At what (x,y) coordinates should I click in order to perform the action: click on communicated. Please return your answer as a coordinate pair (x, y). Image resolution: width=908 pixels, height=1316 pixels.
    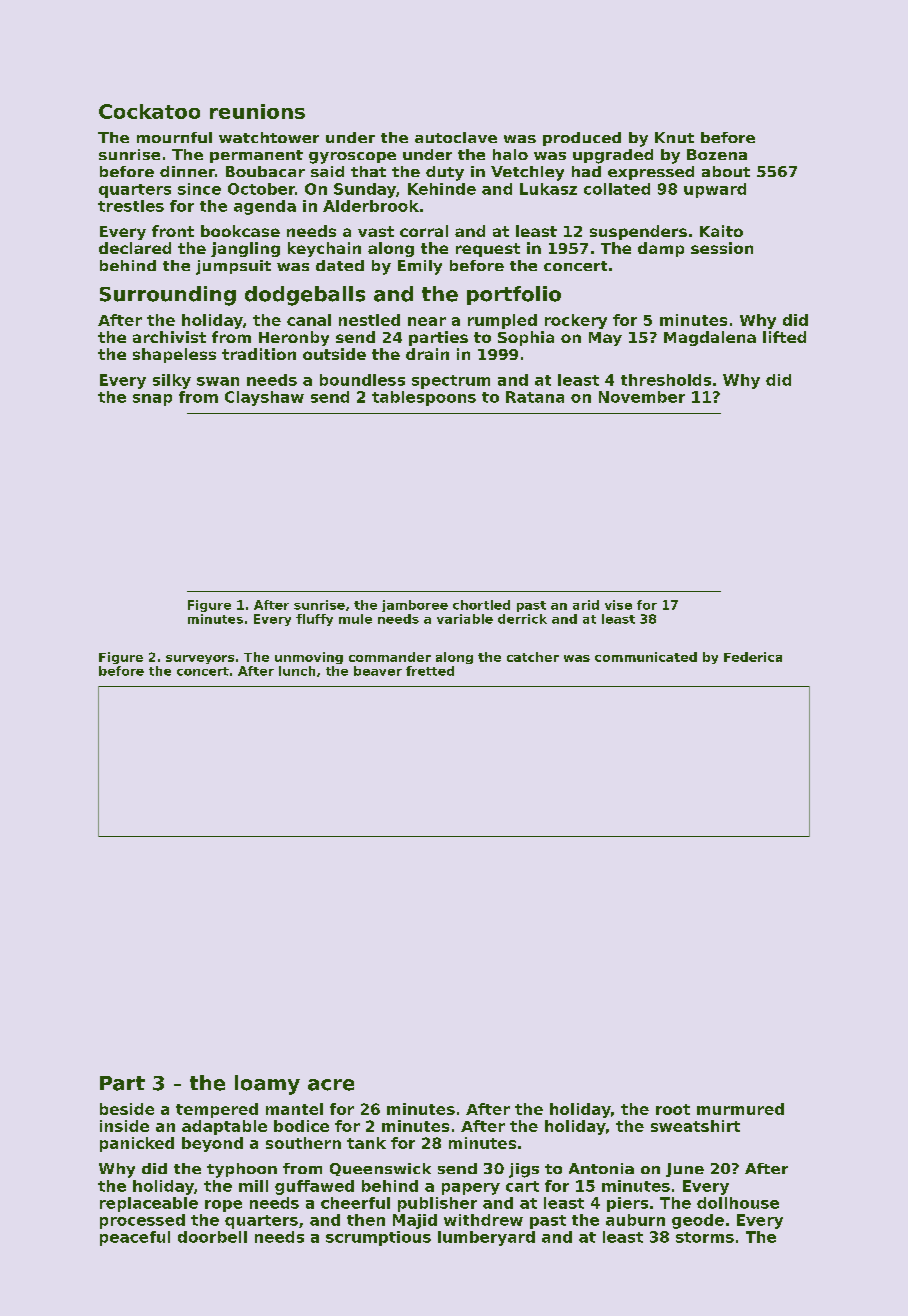
    Looking at the image, I should click on (646, 657).
